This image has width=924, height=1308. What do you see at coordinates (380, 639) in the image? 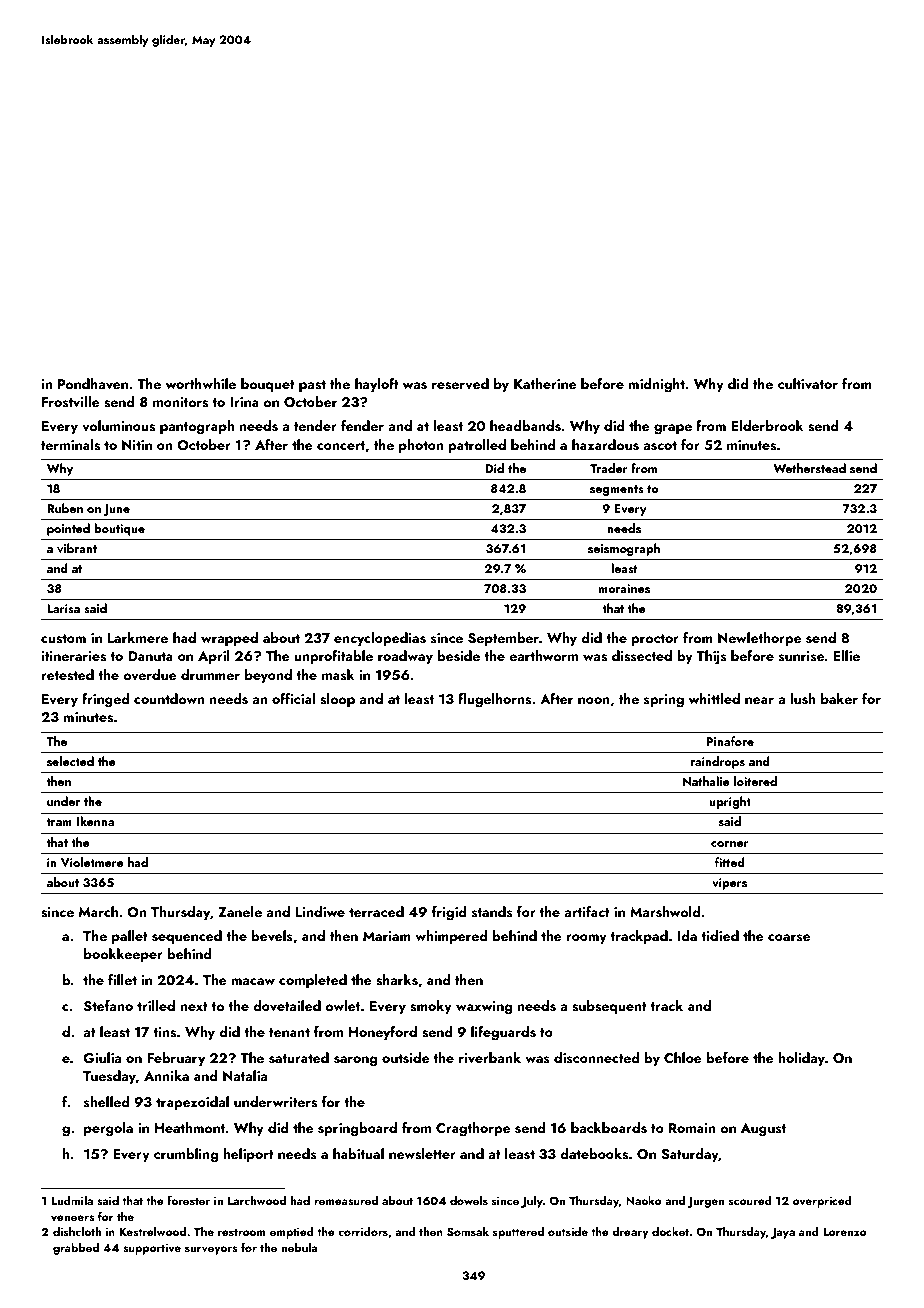
I see `encyclopedias` at bounding box center [380, 639].
